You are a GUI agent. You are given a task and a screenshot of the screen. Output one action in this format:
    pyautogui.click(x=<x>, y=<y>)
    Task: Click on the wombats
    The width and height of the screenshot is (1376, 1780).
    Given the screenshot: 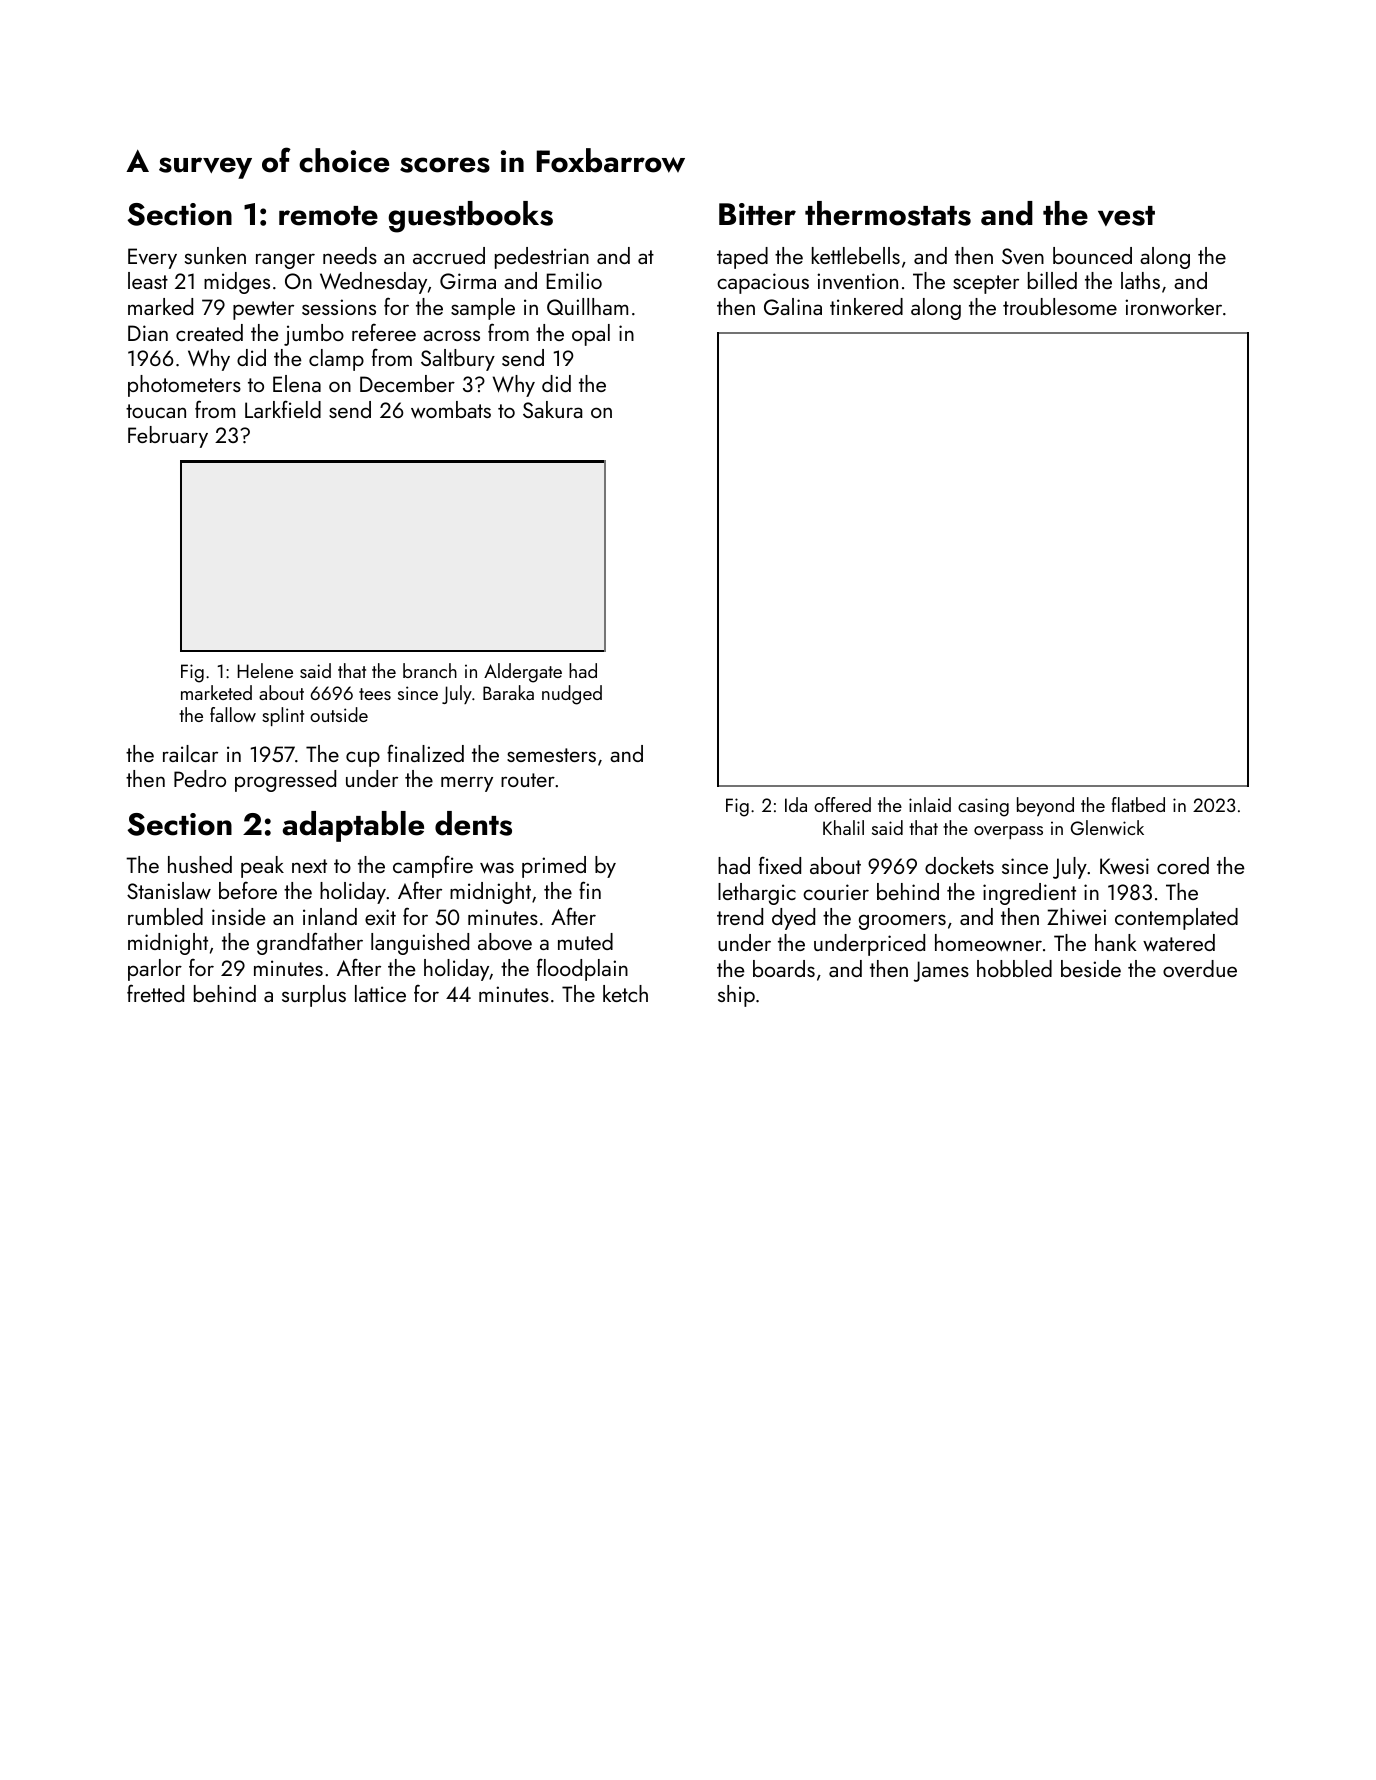 What is the action you would take?
    pyautogui.click(x=451, y=409)
